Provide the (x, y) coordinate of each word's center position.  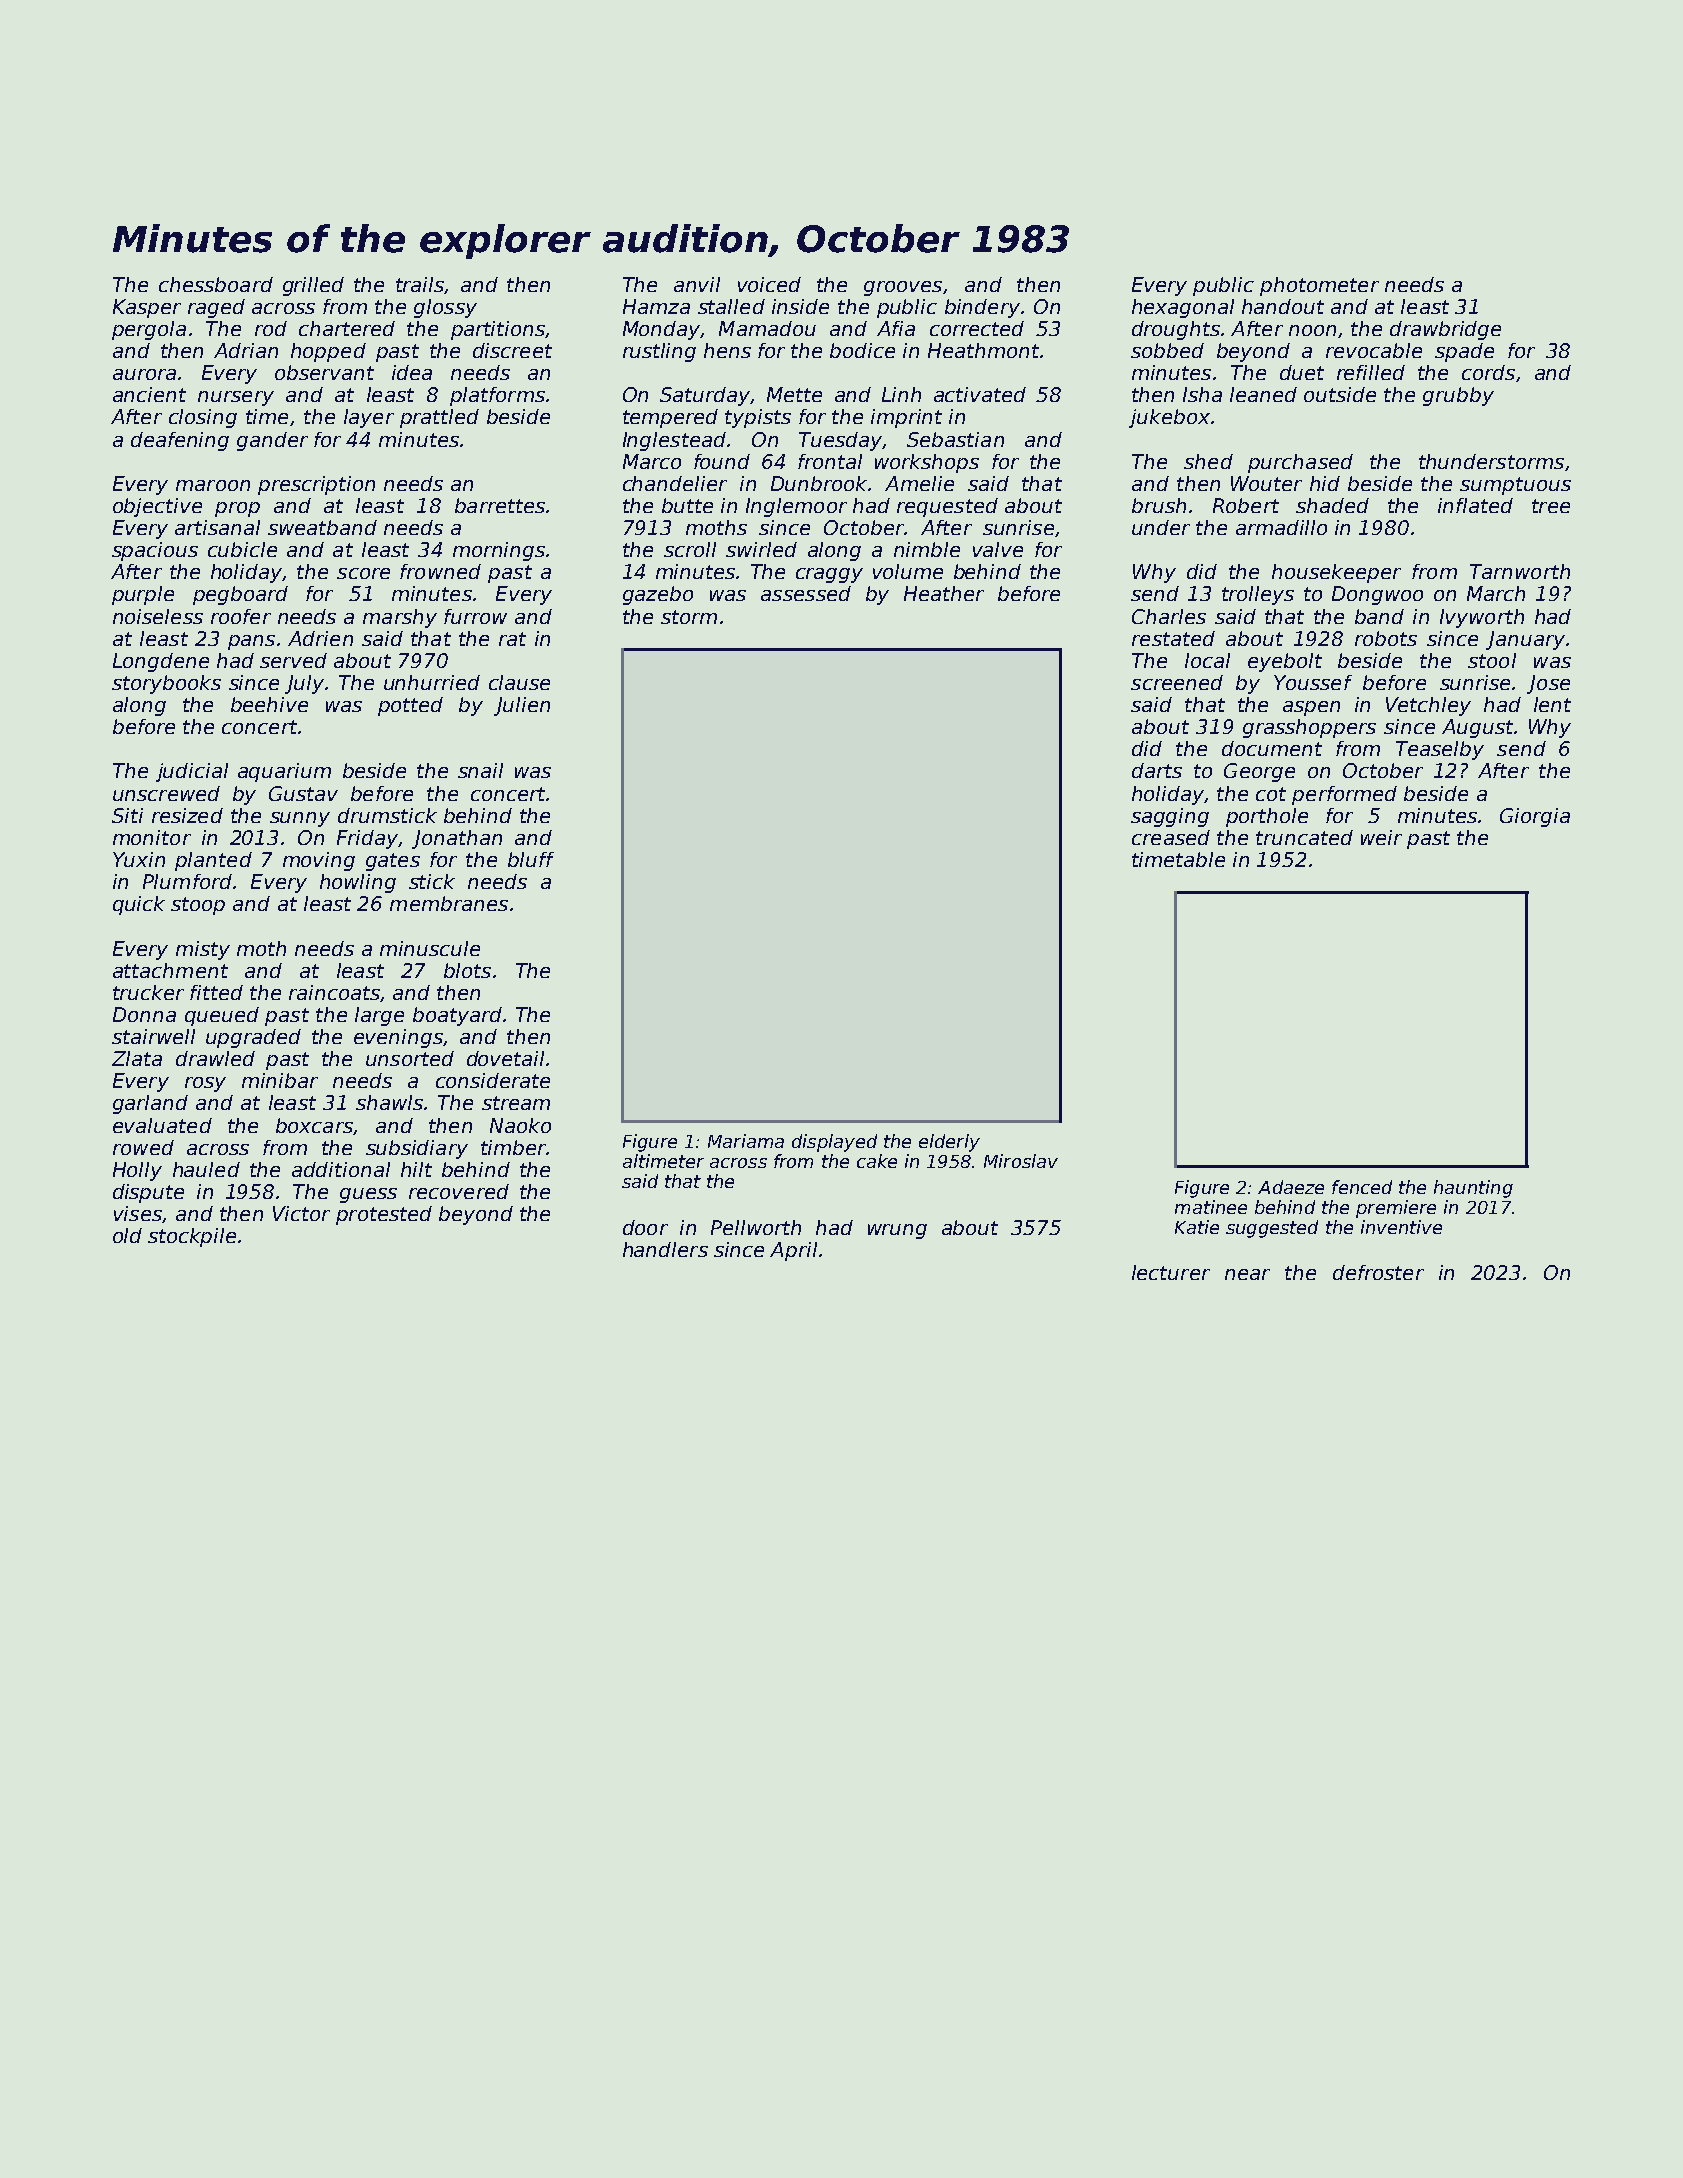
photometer (1319, 286)
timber (514, 1147)
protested (384, 1215)
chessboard (216, 284)
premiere (1396, 1209)
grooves (903, 288)
